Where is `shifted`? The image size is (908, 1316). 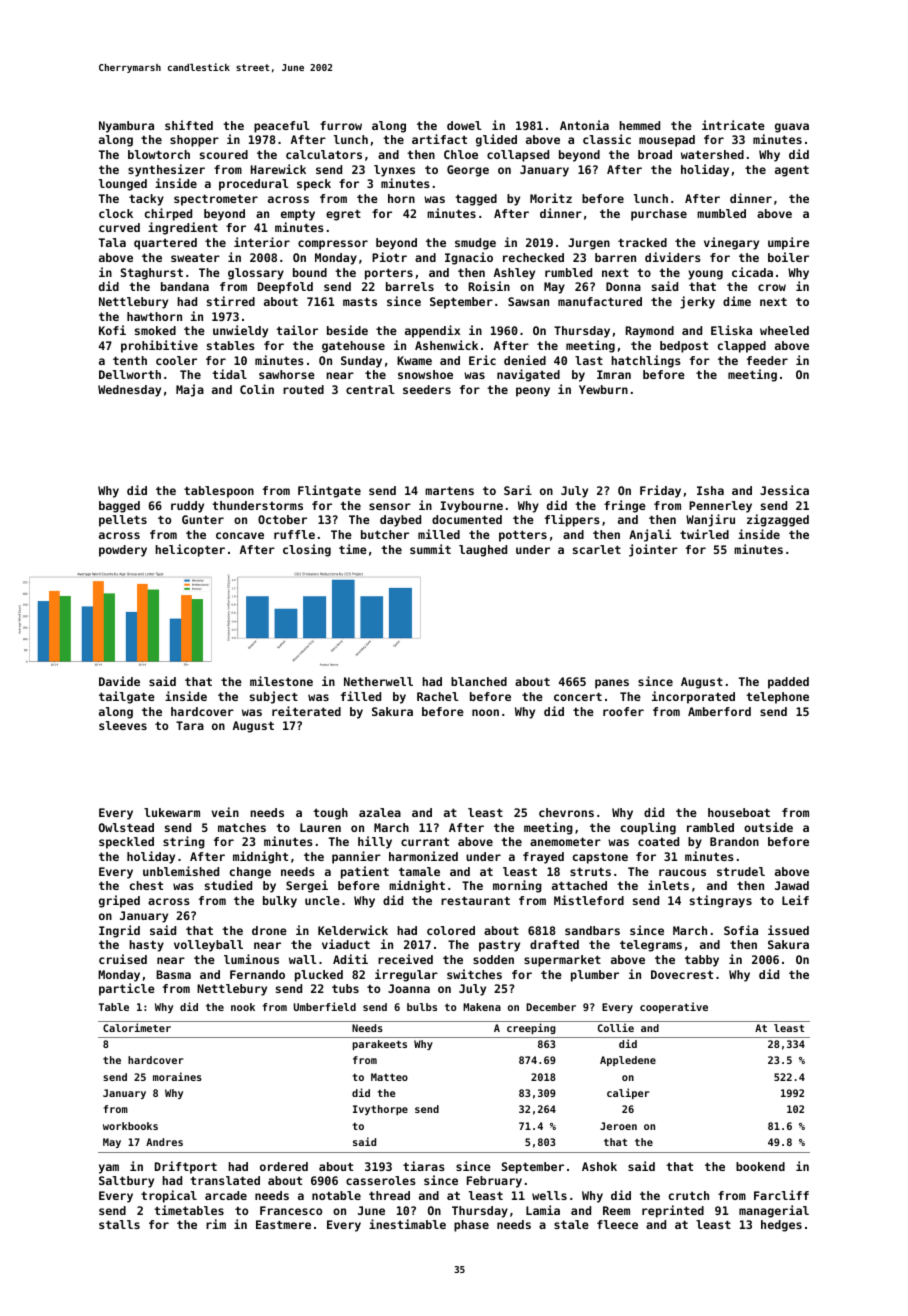
shifted is located at coordinates (189, 125).
